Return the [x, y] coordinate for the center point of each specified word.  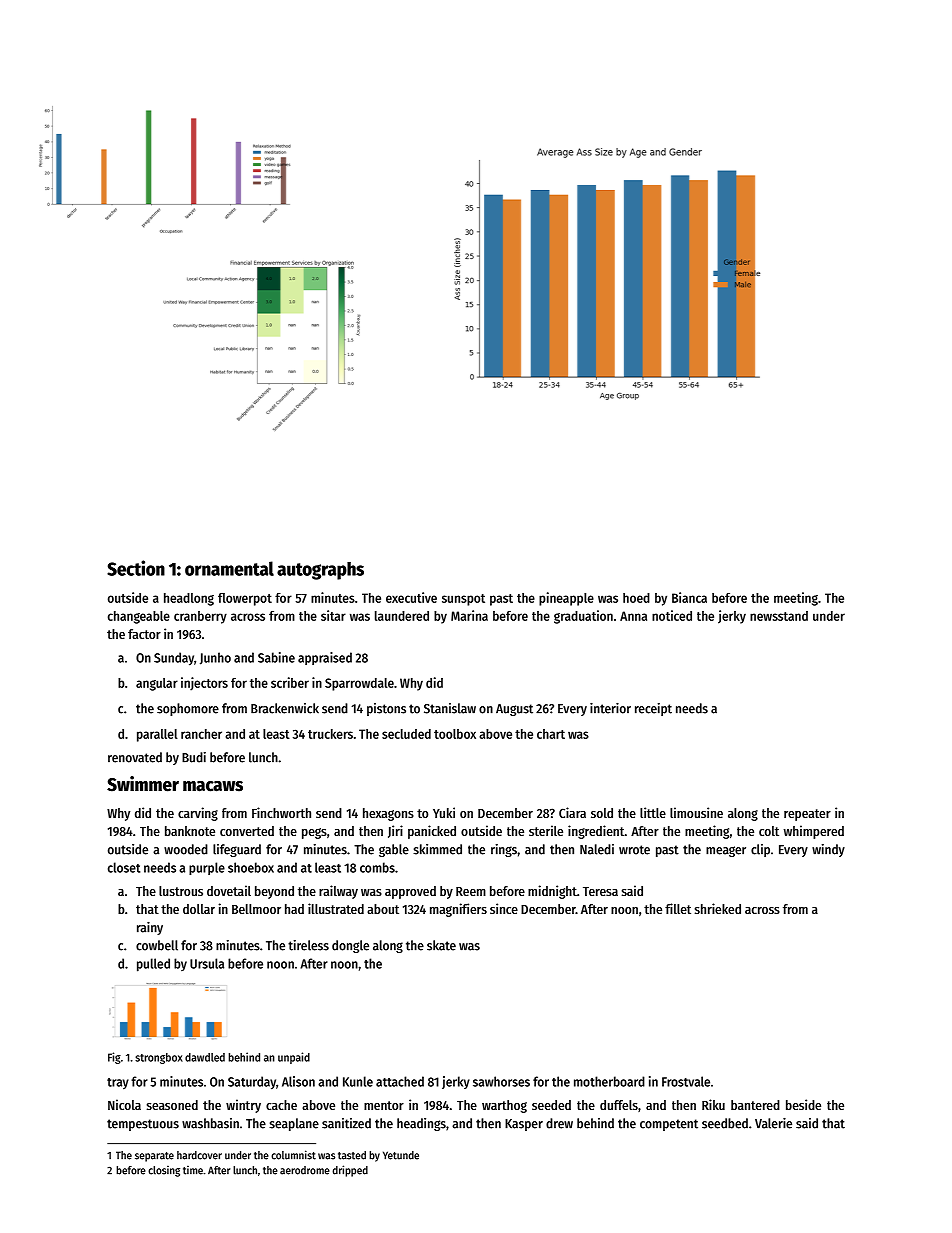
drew [559, 1123]
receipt [653, 709]
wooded [186, 849]
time [193, 1170]
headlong [189, 599]
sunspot [463, 600]
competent [669, 1125]
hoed [636, 598]
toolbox [455, 734]
